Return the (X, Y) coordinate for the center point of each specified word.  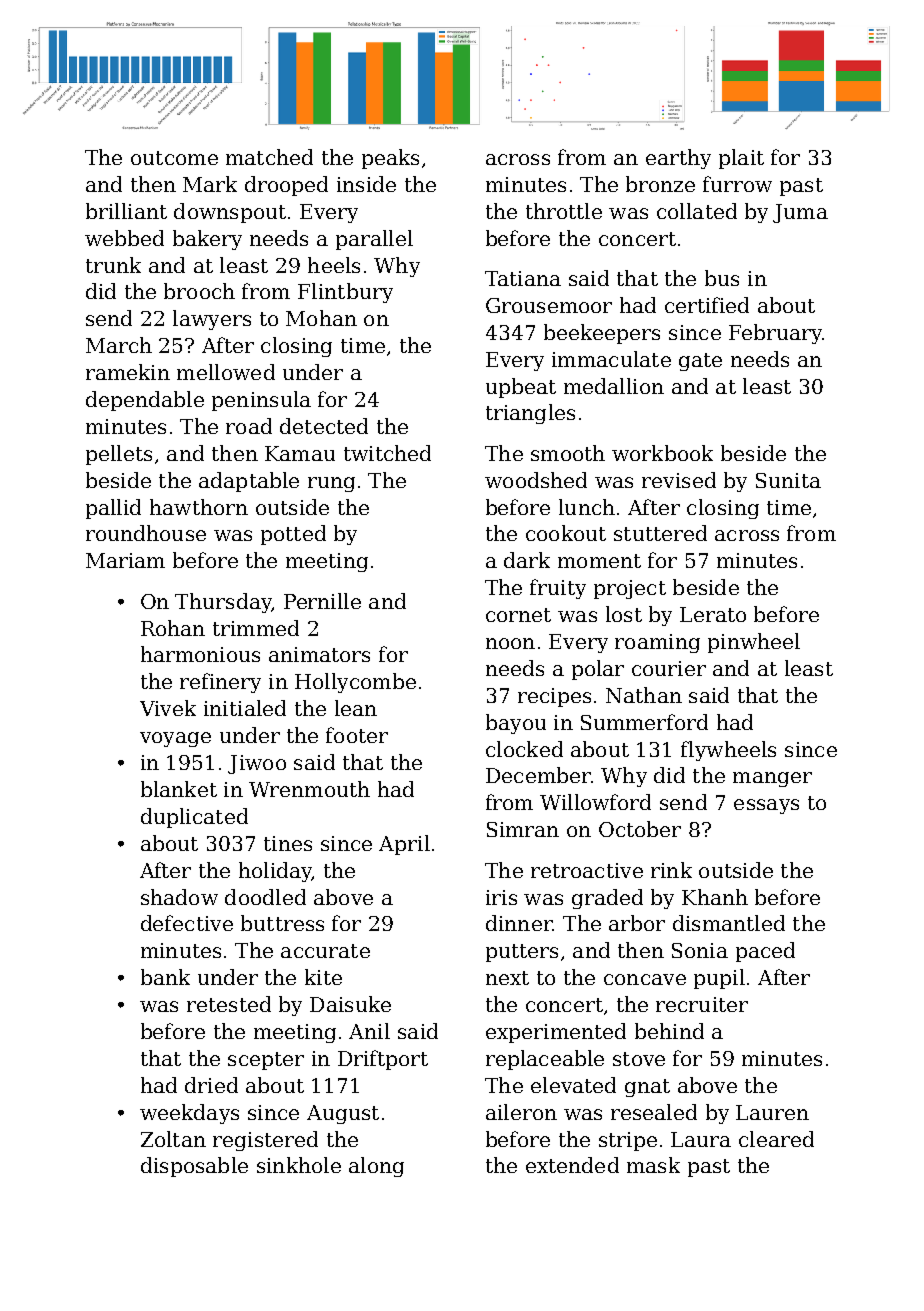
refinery (220, 683)
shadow (179, 897)
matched (269, 157)
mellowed (226, 372)
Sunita (788, 480)
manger (772, 779)
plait (741, 159)
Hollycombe (355, 683)
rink (671, 870)
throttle (564, 211)
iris (501, 897)
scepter (266, 1061)
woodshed (536, 480)
